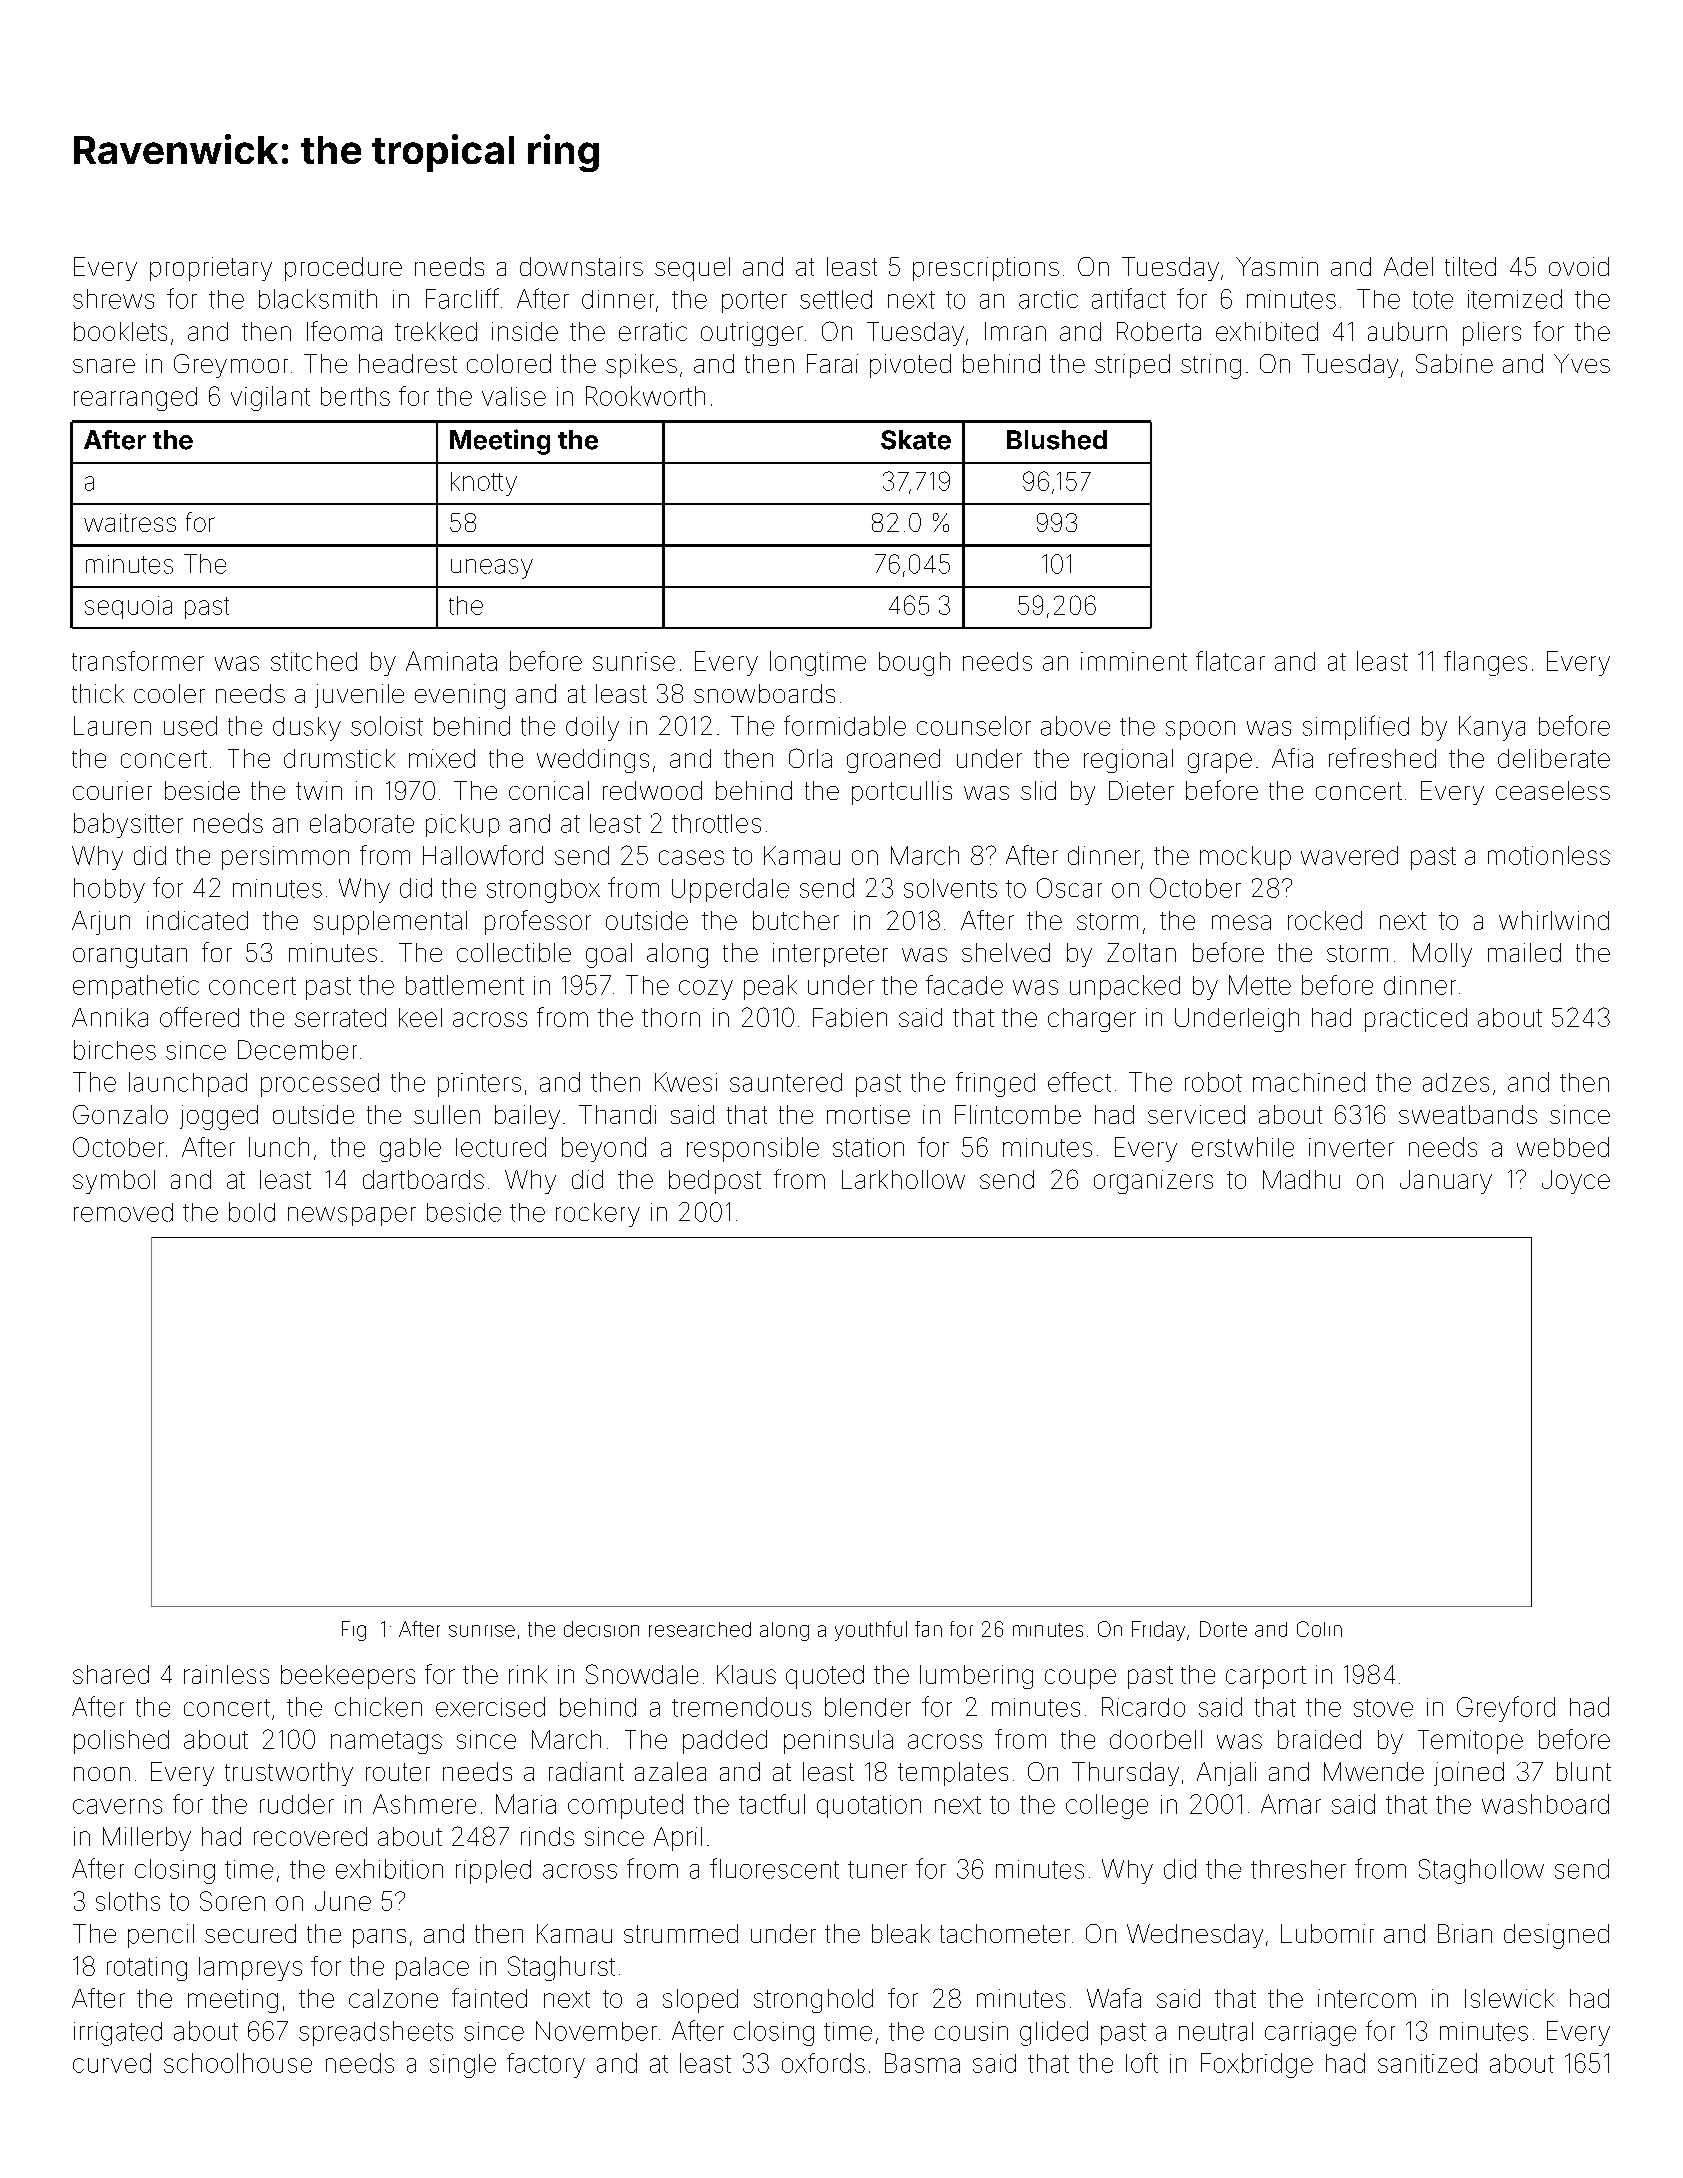 The image size is (1683, 2178). Describe the element at coordinates (836, 299) in the screenshot. I see `settled` at that location.
